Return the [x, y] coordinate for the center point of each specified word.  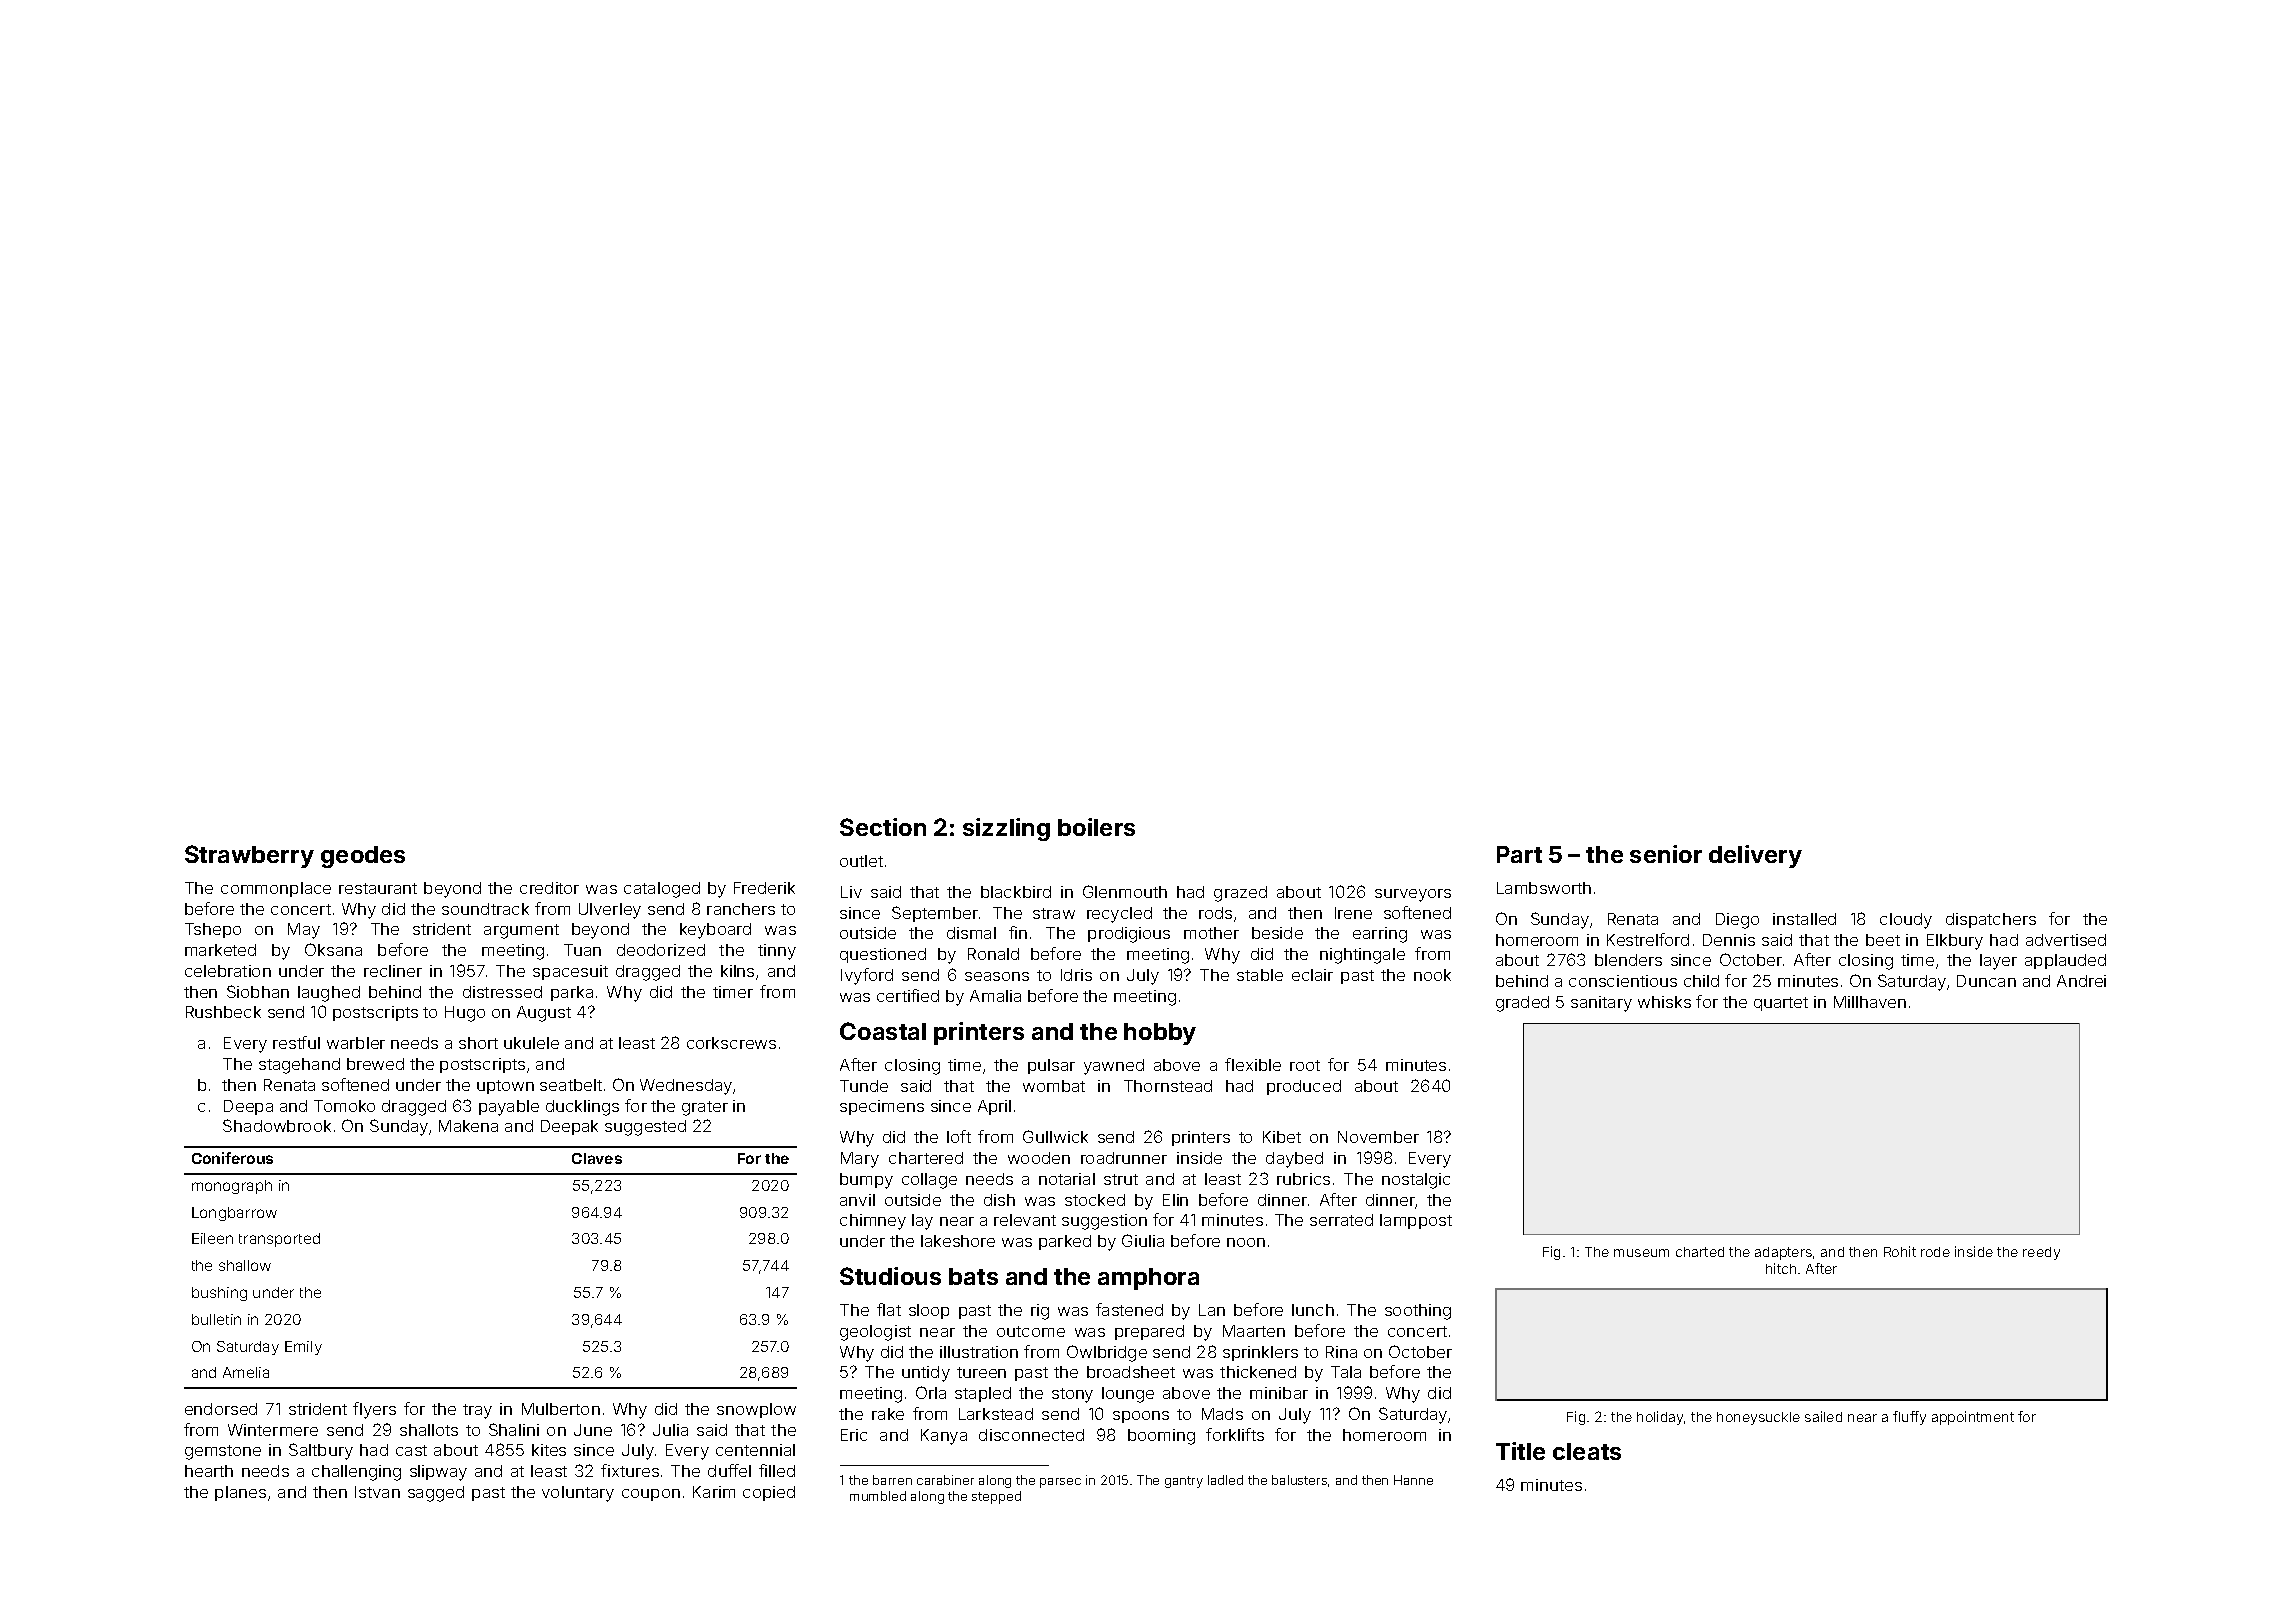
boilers [1096, 827]
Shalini [514, 1429]
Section [883, 827]
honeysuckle [1758, 1418]
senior [1666, 854]
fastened [1129, 1309]
